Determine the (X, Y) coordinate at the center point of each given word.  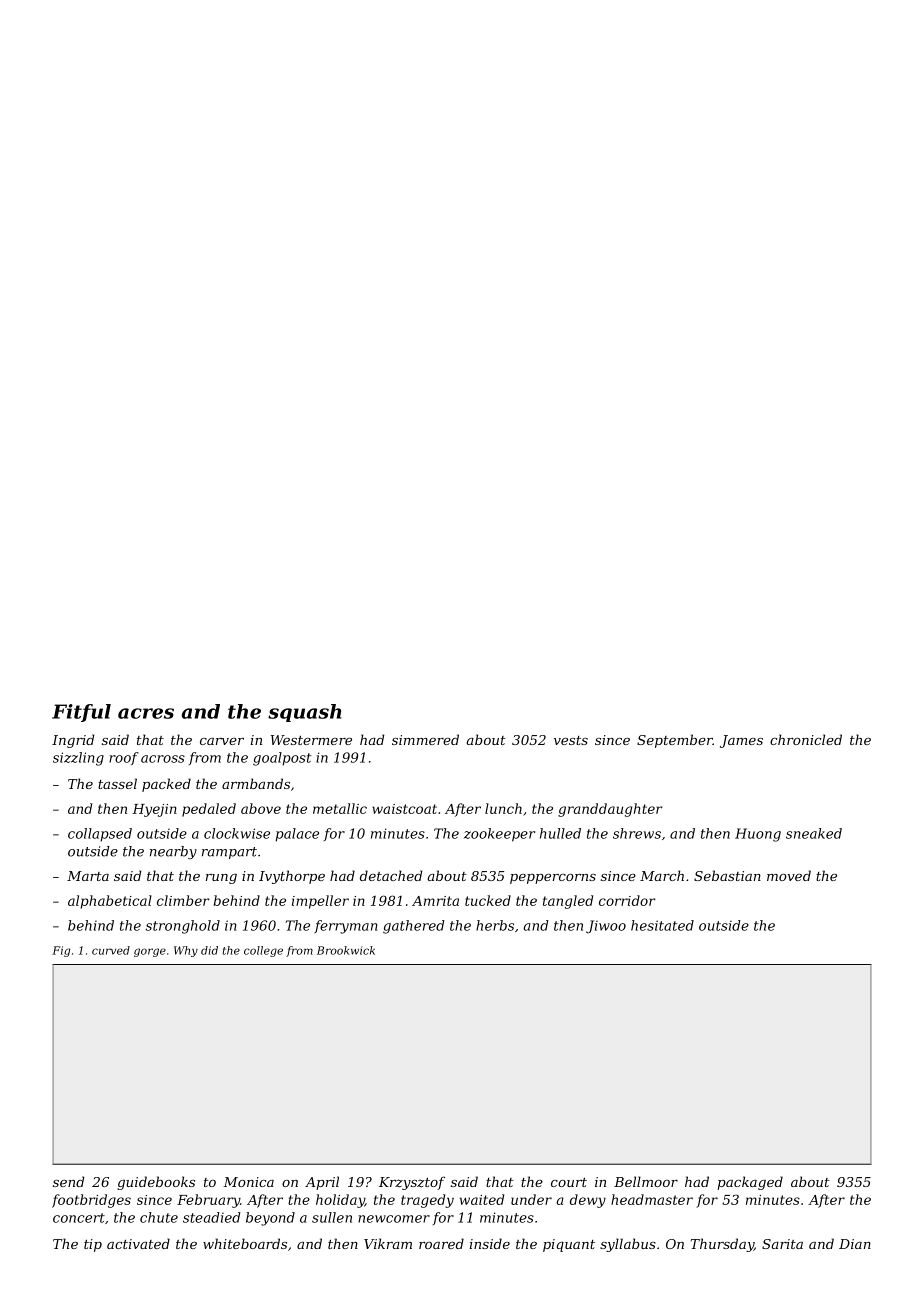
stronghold (183, 927)
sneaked (814, 833)
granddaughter (610, 810)
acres (146, 713)
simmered (425, 739)
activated (138, 1243)
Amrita (435, 901)
